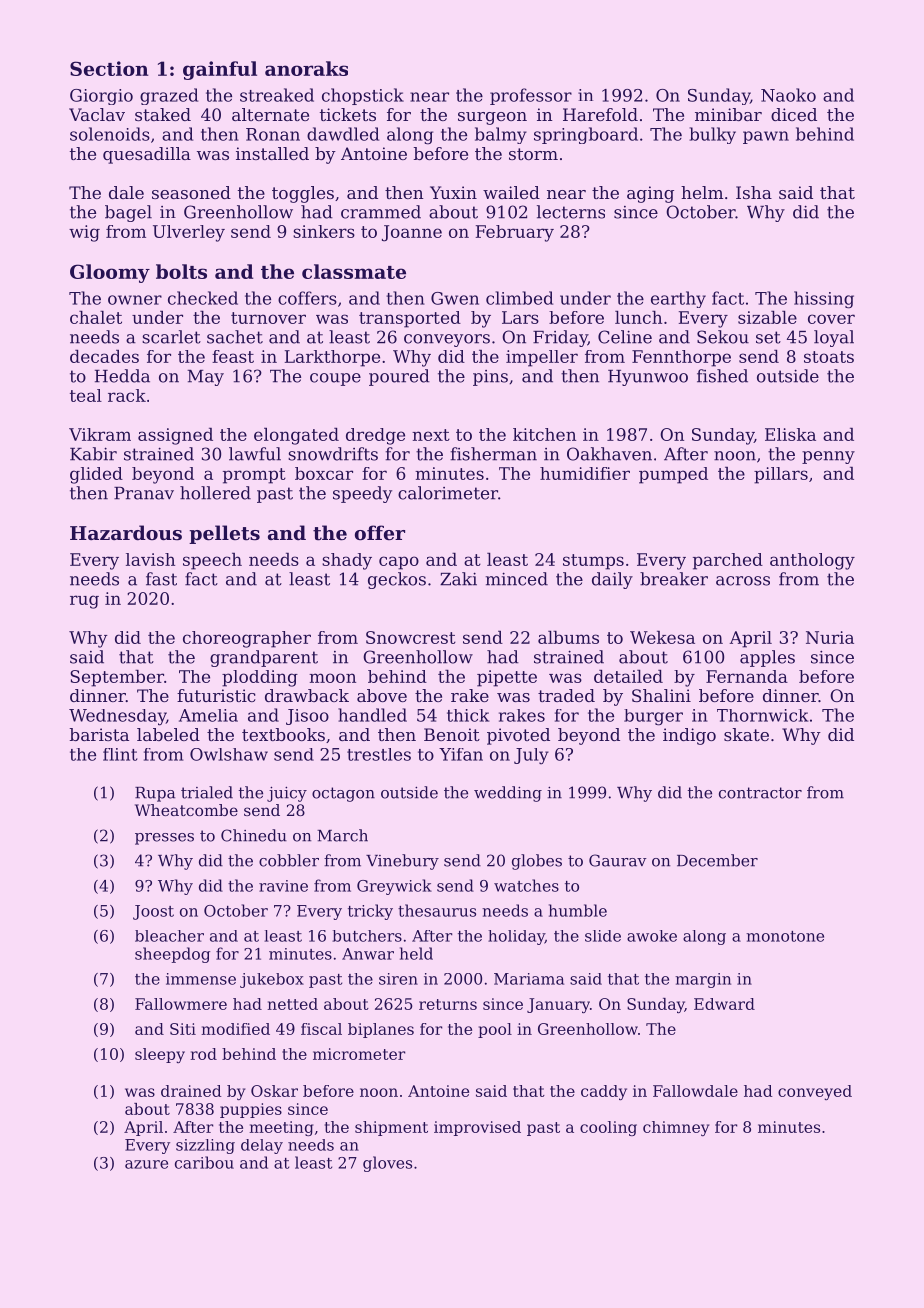 This screenshot has height=1308, width=924. What do you see at coordinates (387, 1164) in the screenshot?
I see `gloves` at bounding box center [387, 1164].
